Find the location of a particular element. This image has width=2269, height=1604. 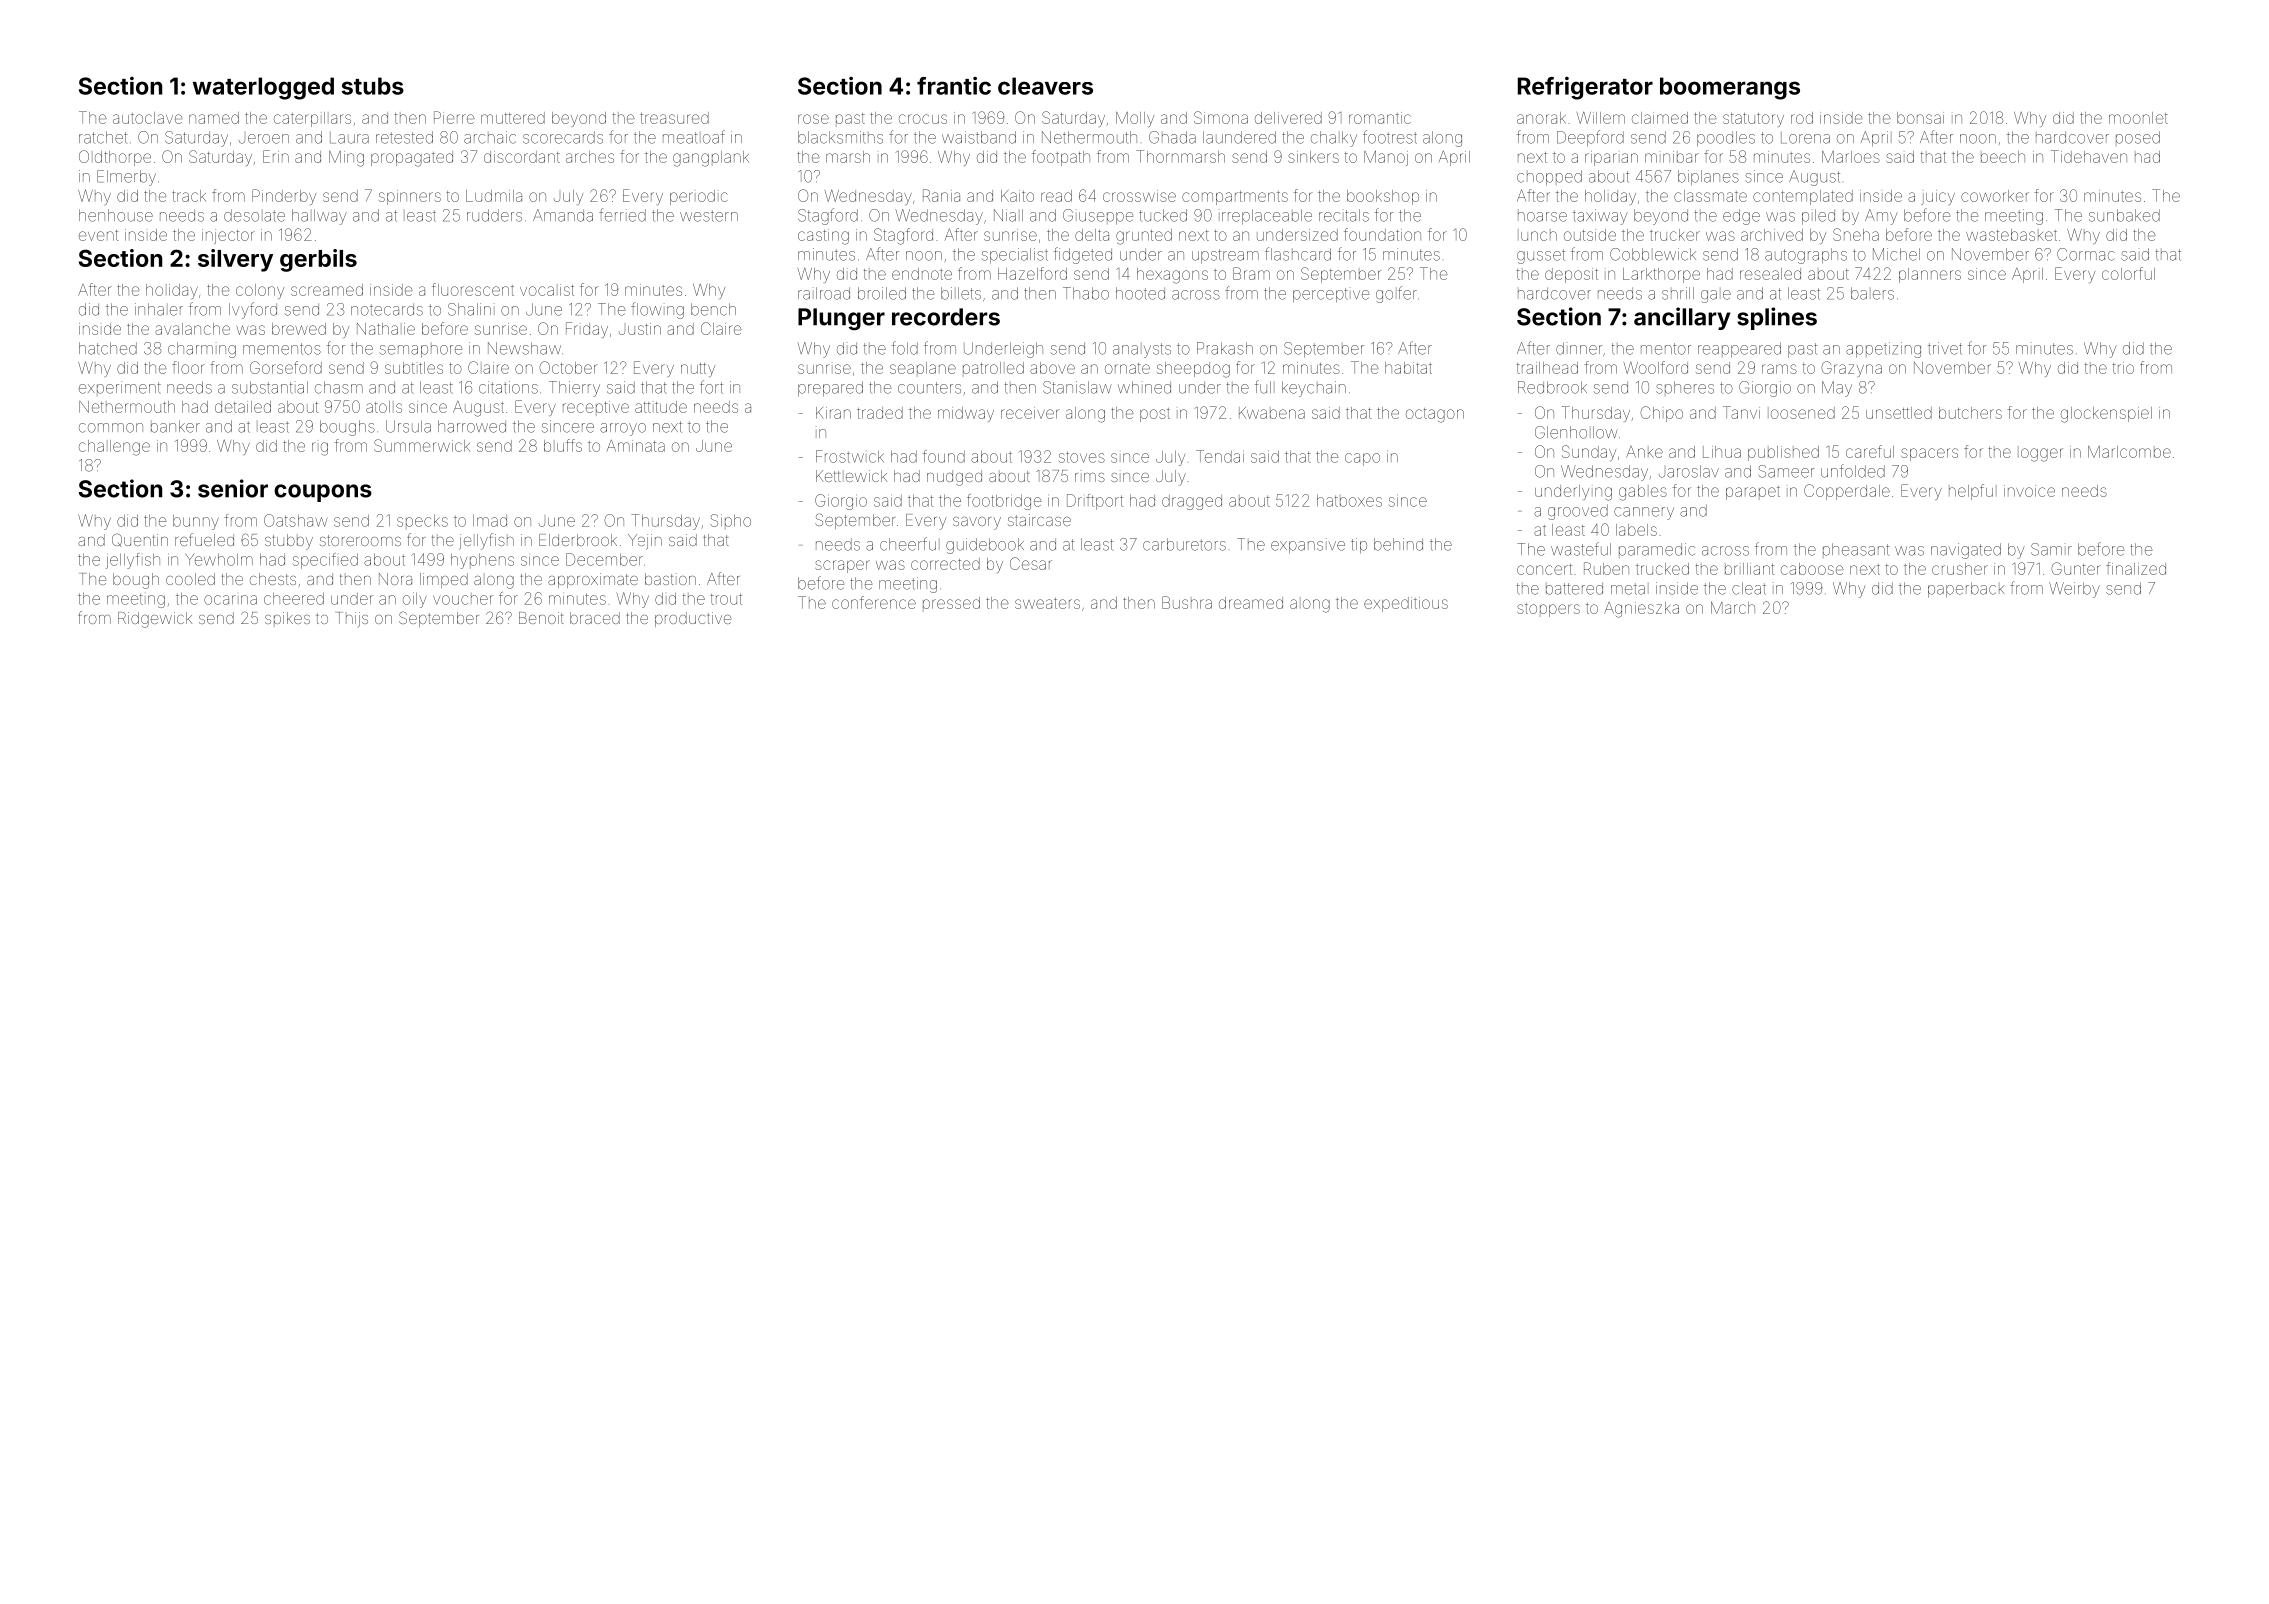

arches is located at coordinates (590, 157).
